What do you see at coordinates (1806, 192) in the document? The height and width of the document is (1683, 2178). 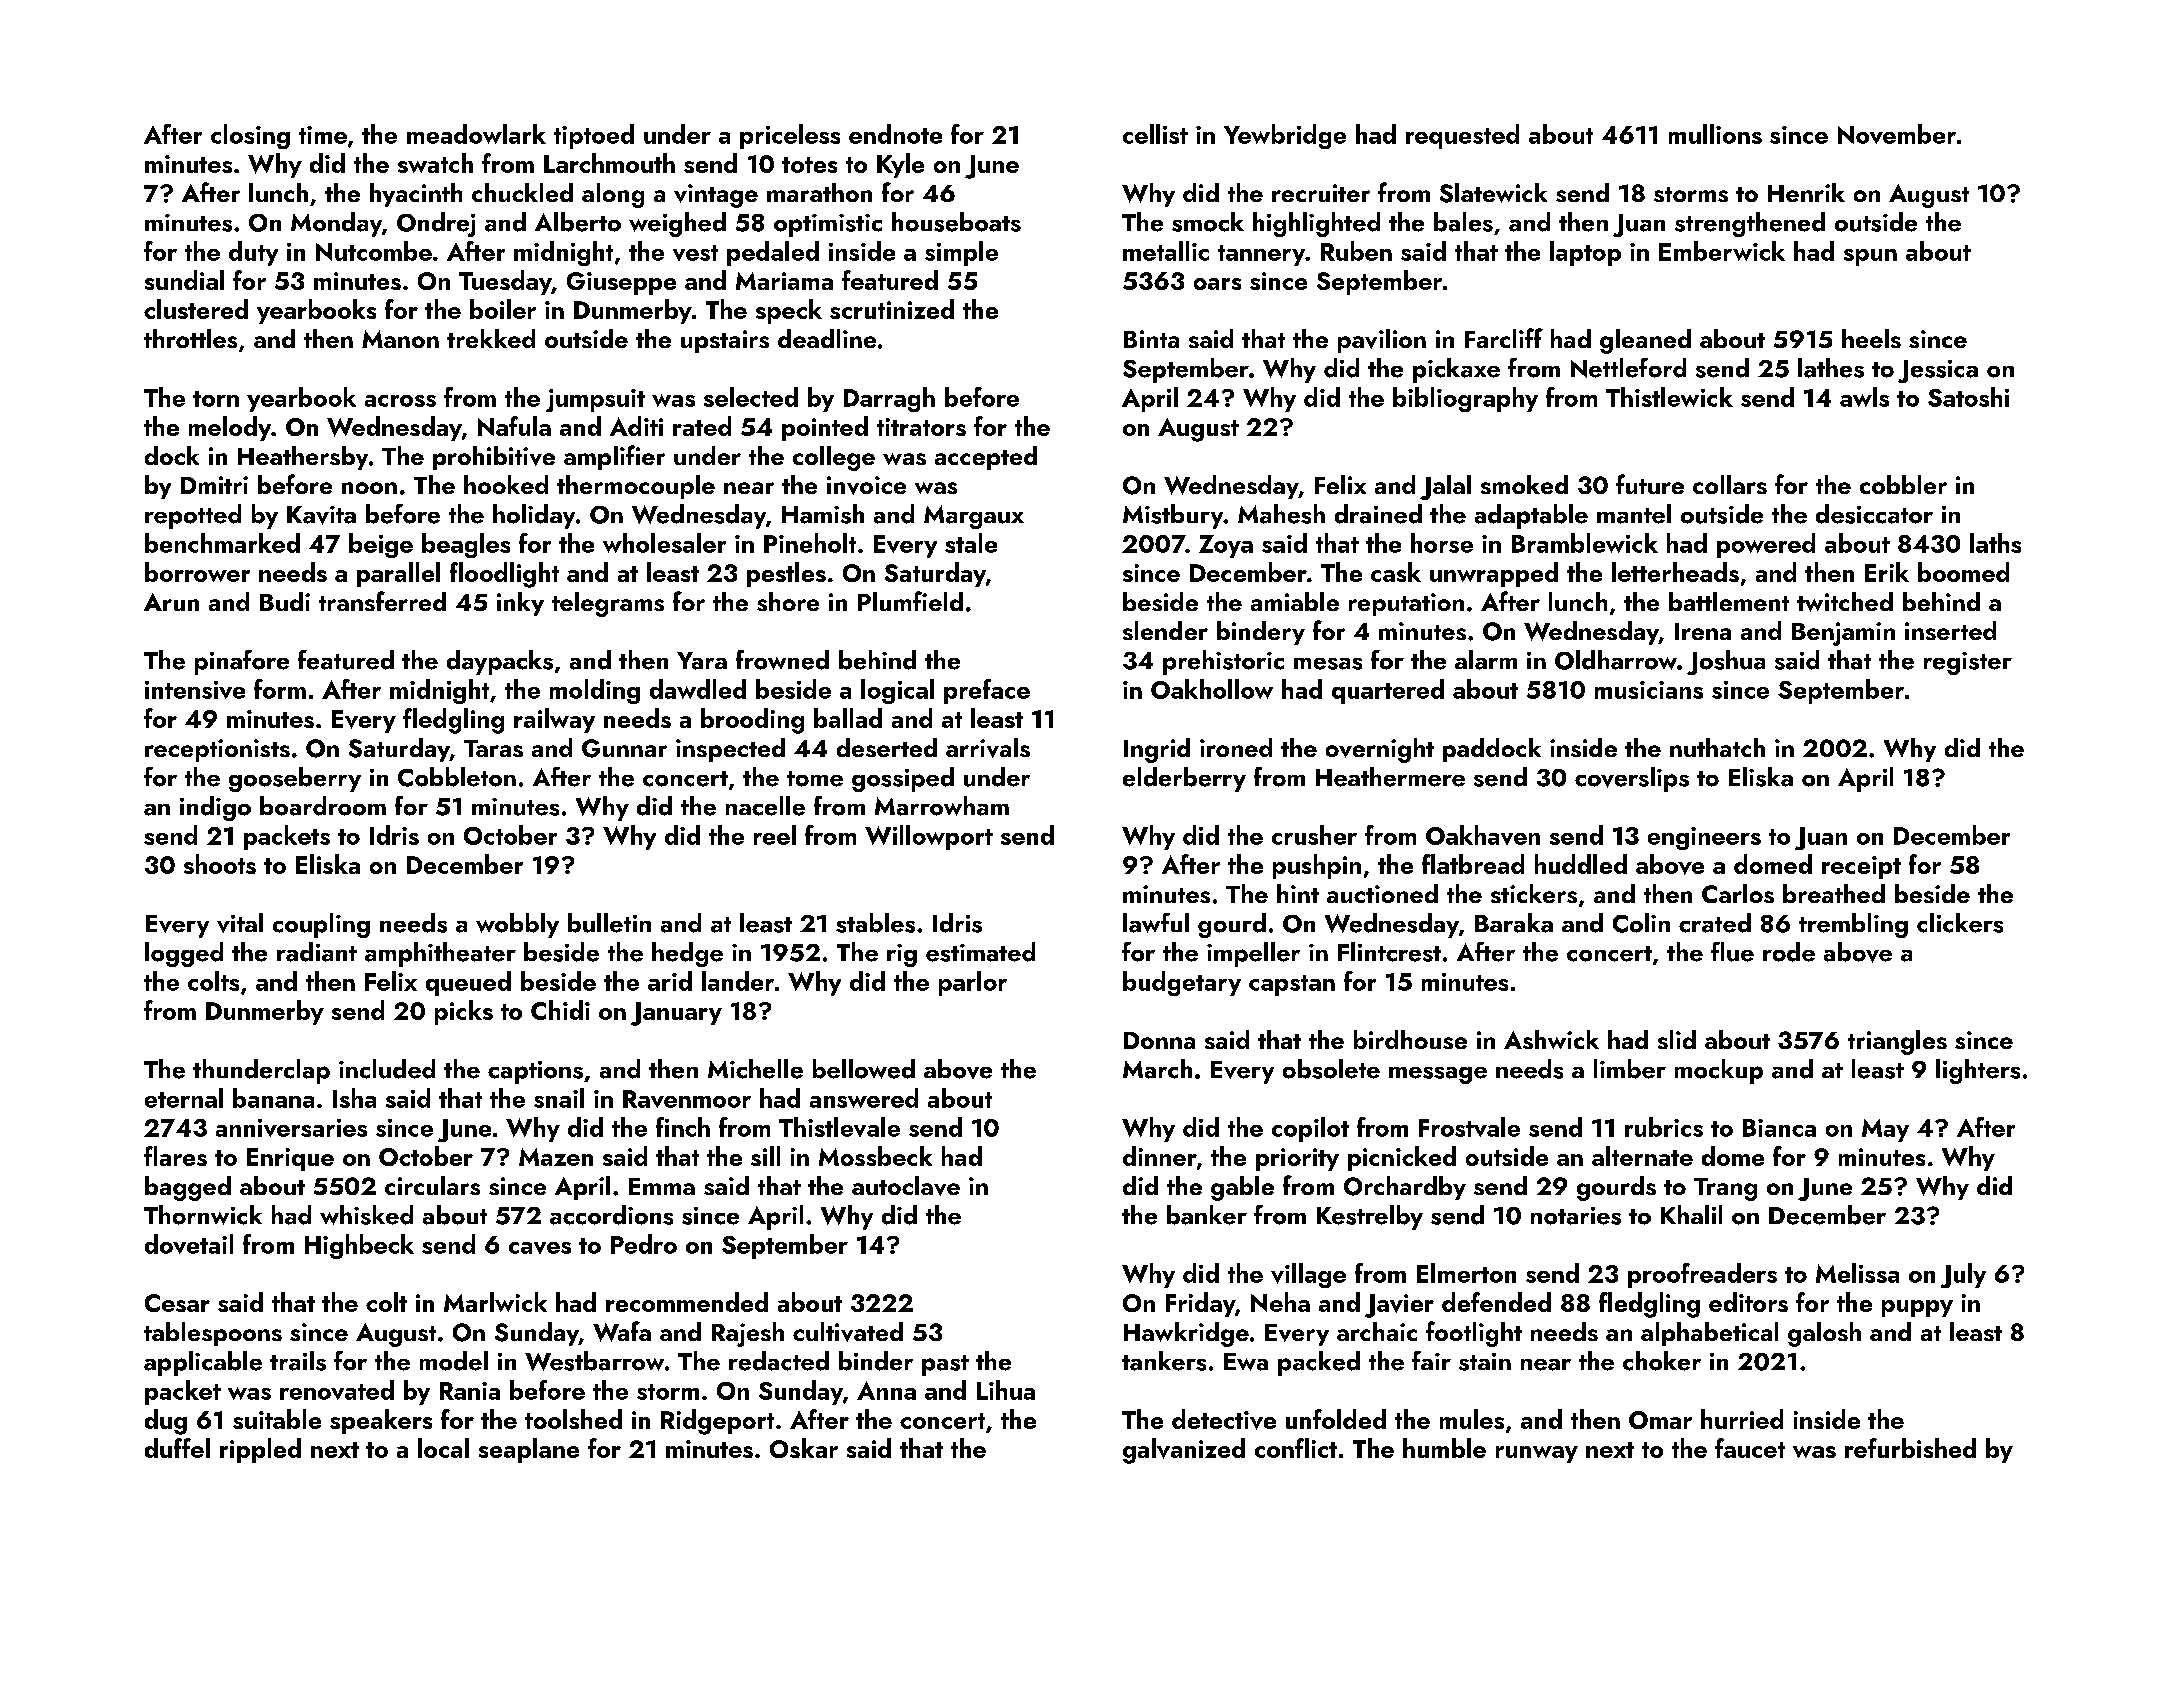 I see `Henrik` at bounding box center [1806, 192].
